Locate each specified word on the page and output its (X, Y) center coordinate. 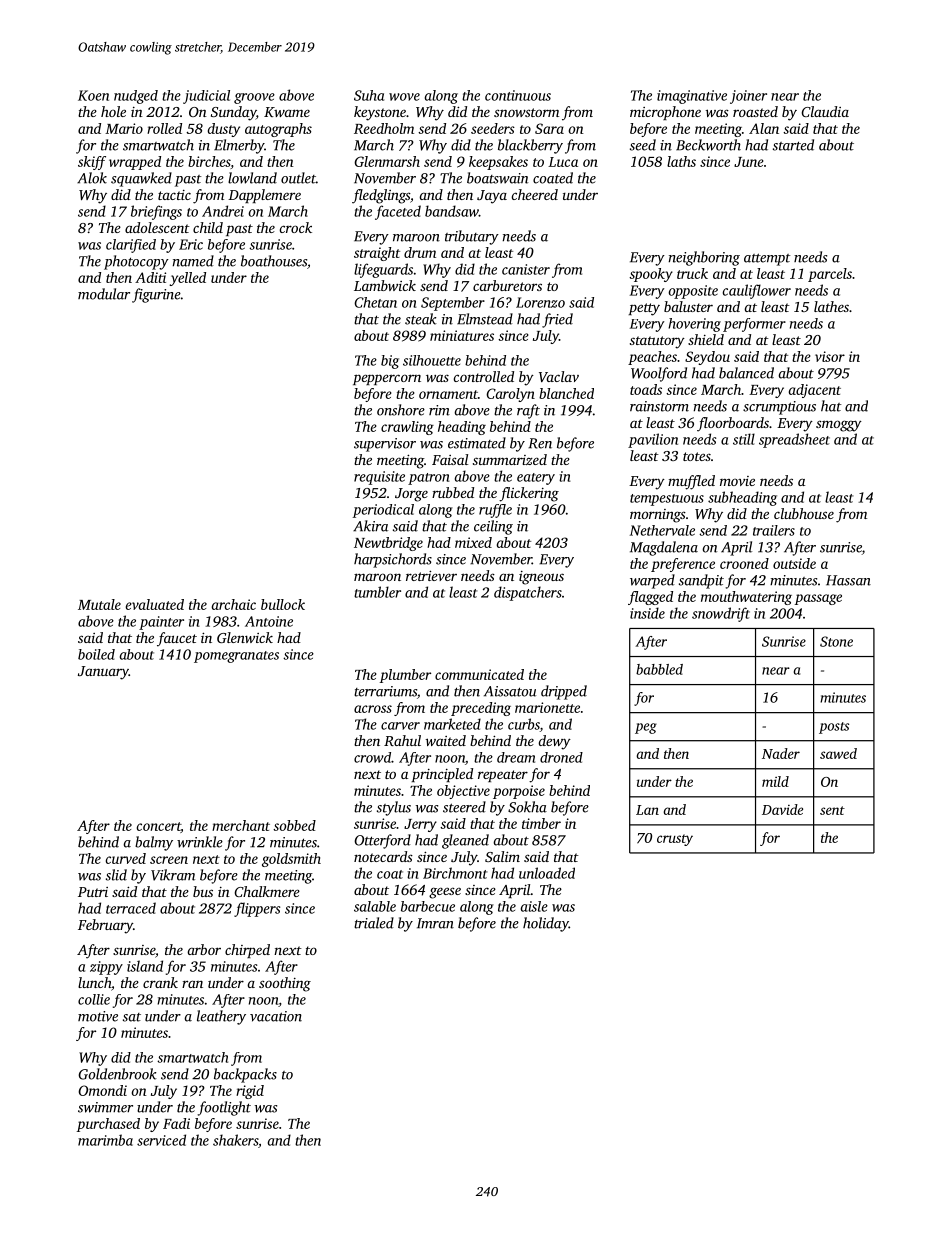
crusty (675, 840)
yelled (187, 279)
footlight (224, 1108)
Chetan (375, 302)
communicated (479, 674)
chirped (247, 951)
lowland (252, 178)
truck (692, 273)
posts (834, 728)
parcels (830, 275)
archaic (233, 604)
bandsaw (452, 211)
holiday (546, 924)
